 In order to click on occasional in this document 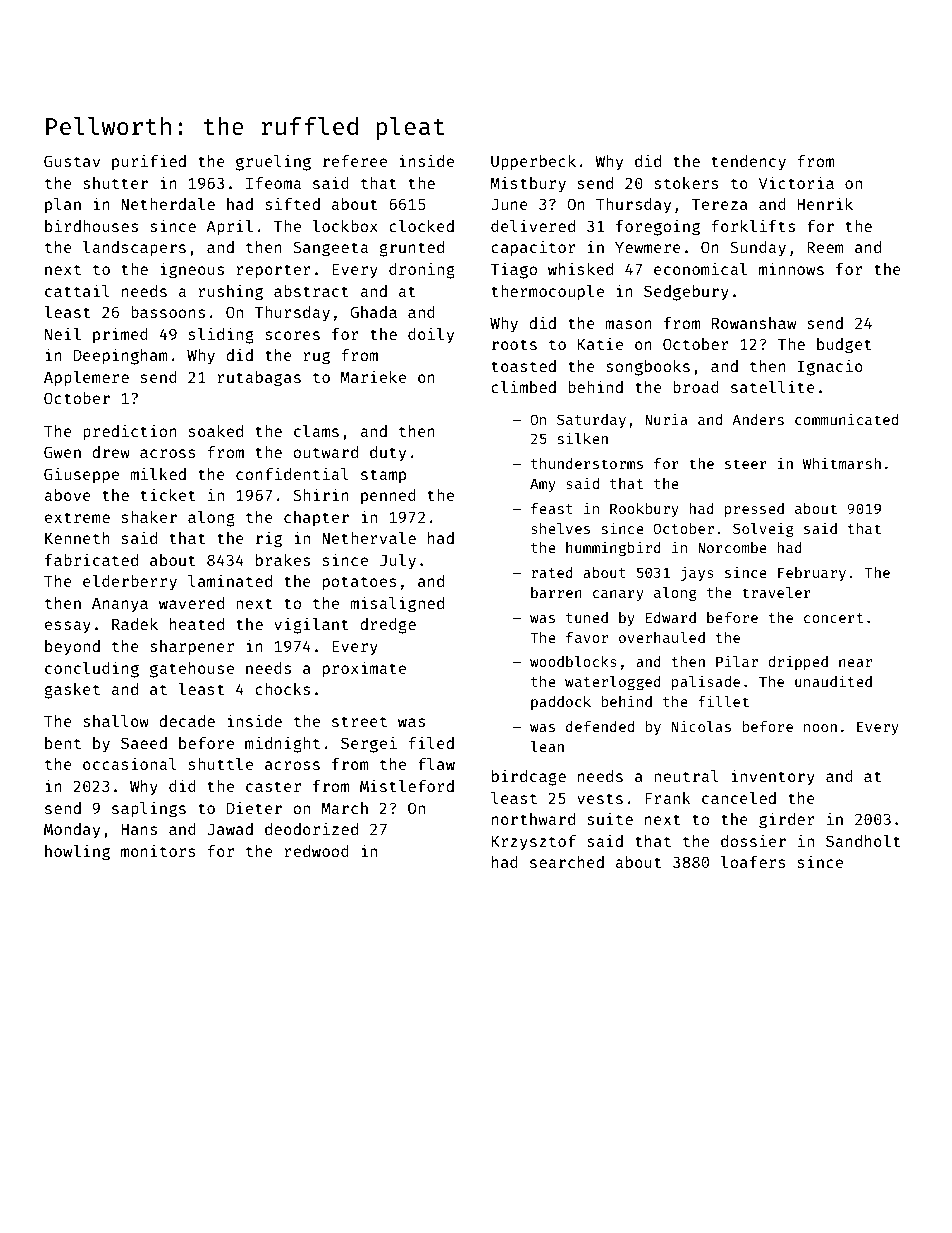, I will do `click(130, 763)`.
